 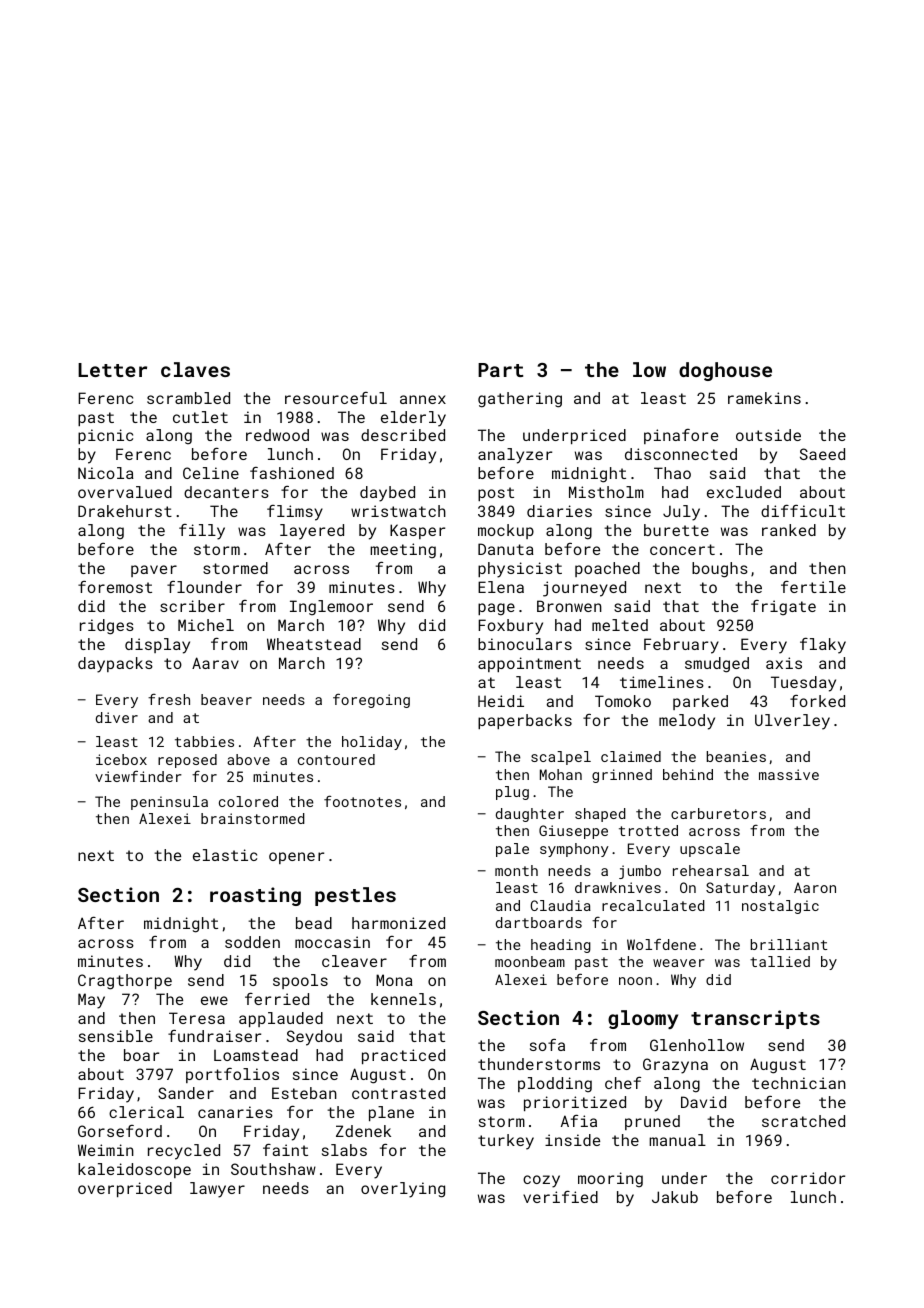 I want to click on boughs, so click(x=720, y=570).
